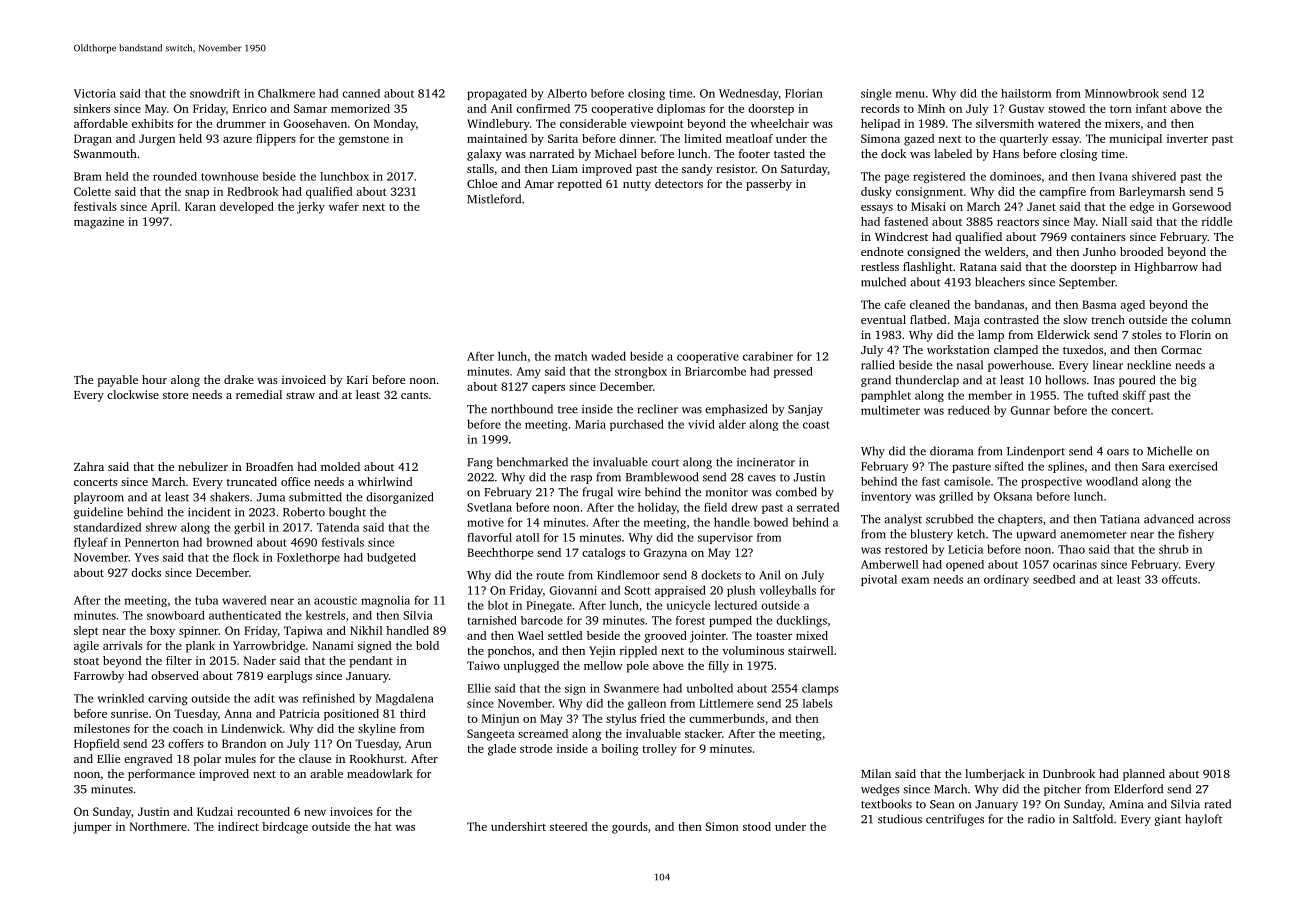 This page has height=924, width=1308. I want to click on Milan, so click(876, 773).
